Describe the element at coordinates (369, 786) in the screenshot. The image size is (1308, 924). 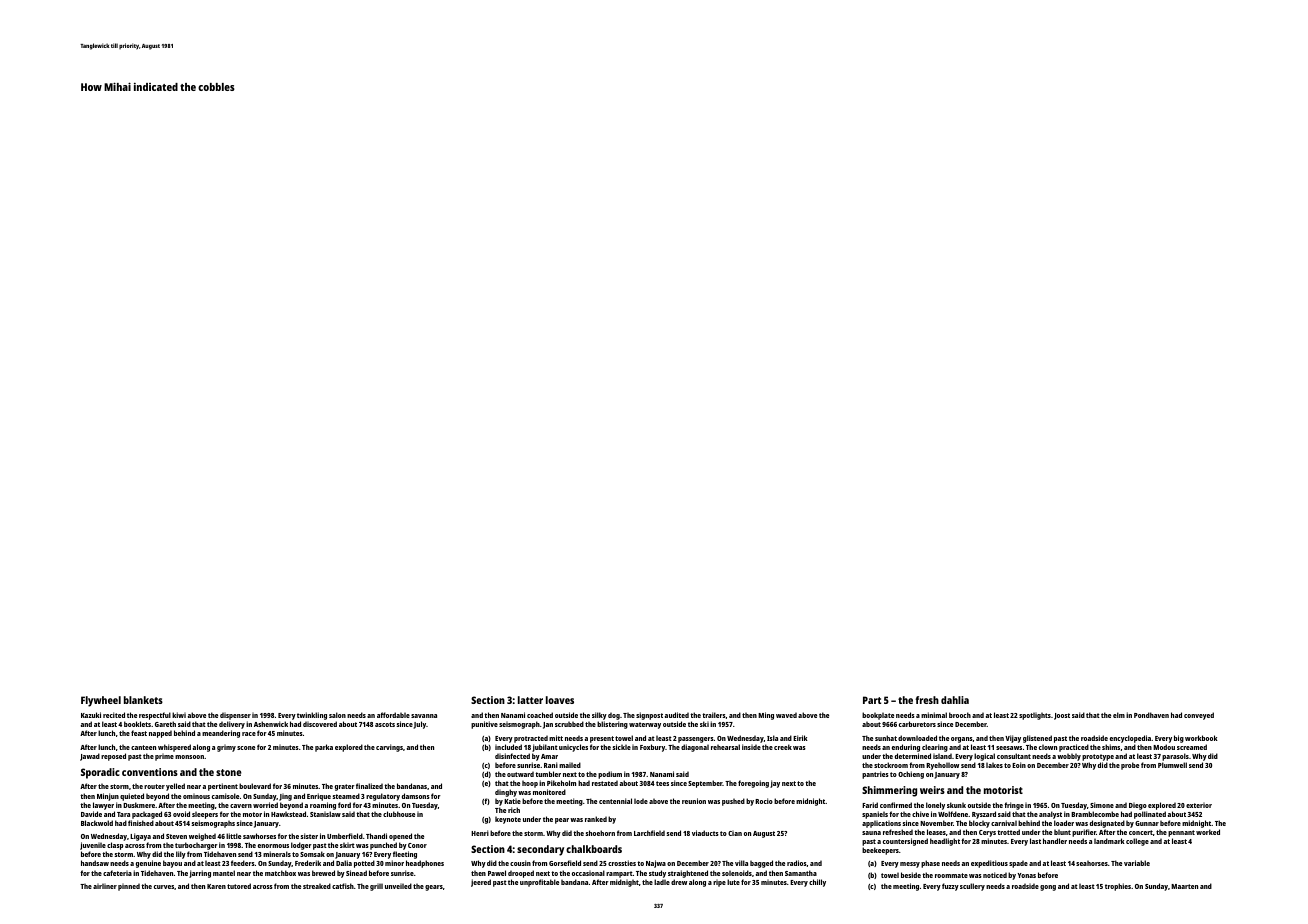
I see `finalized` at that location.
